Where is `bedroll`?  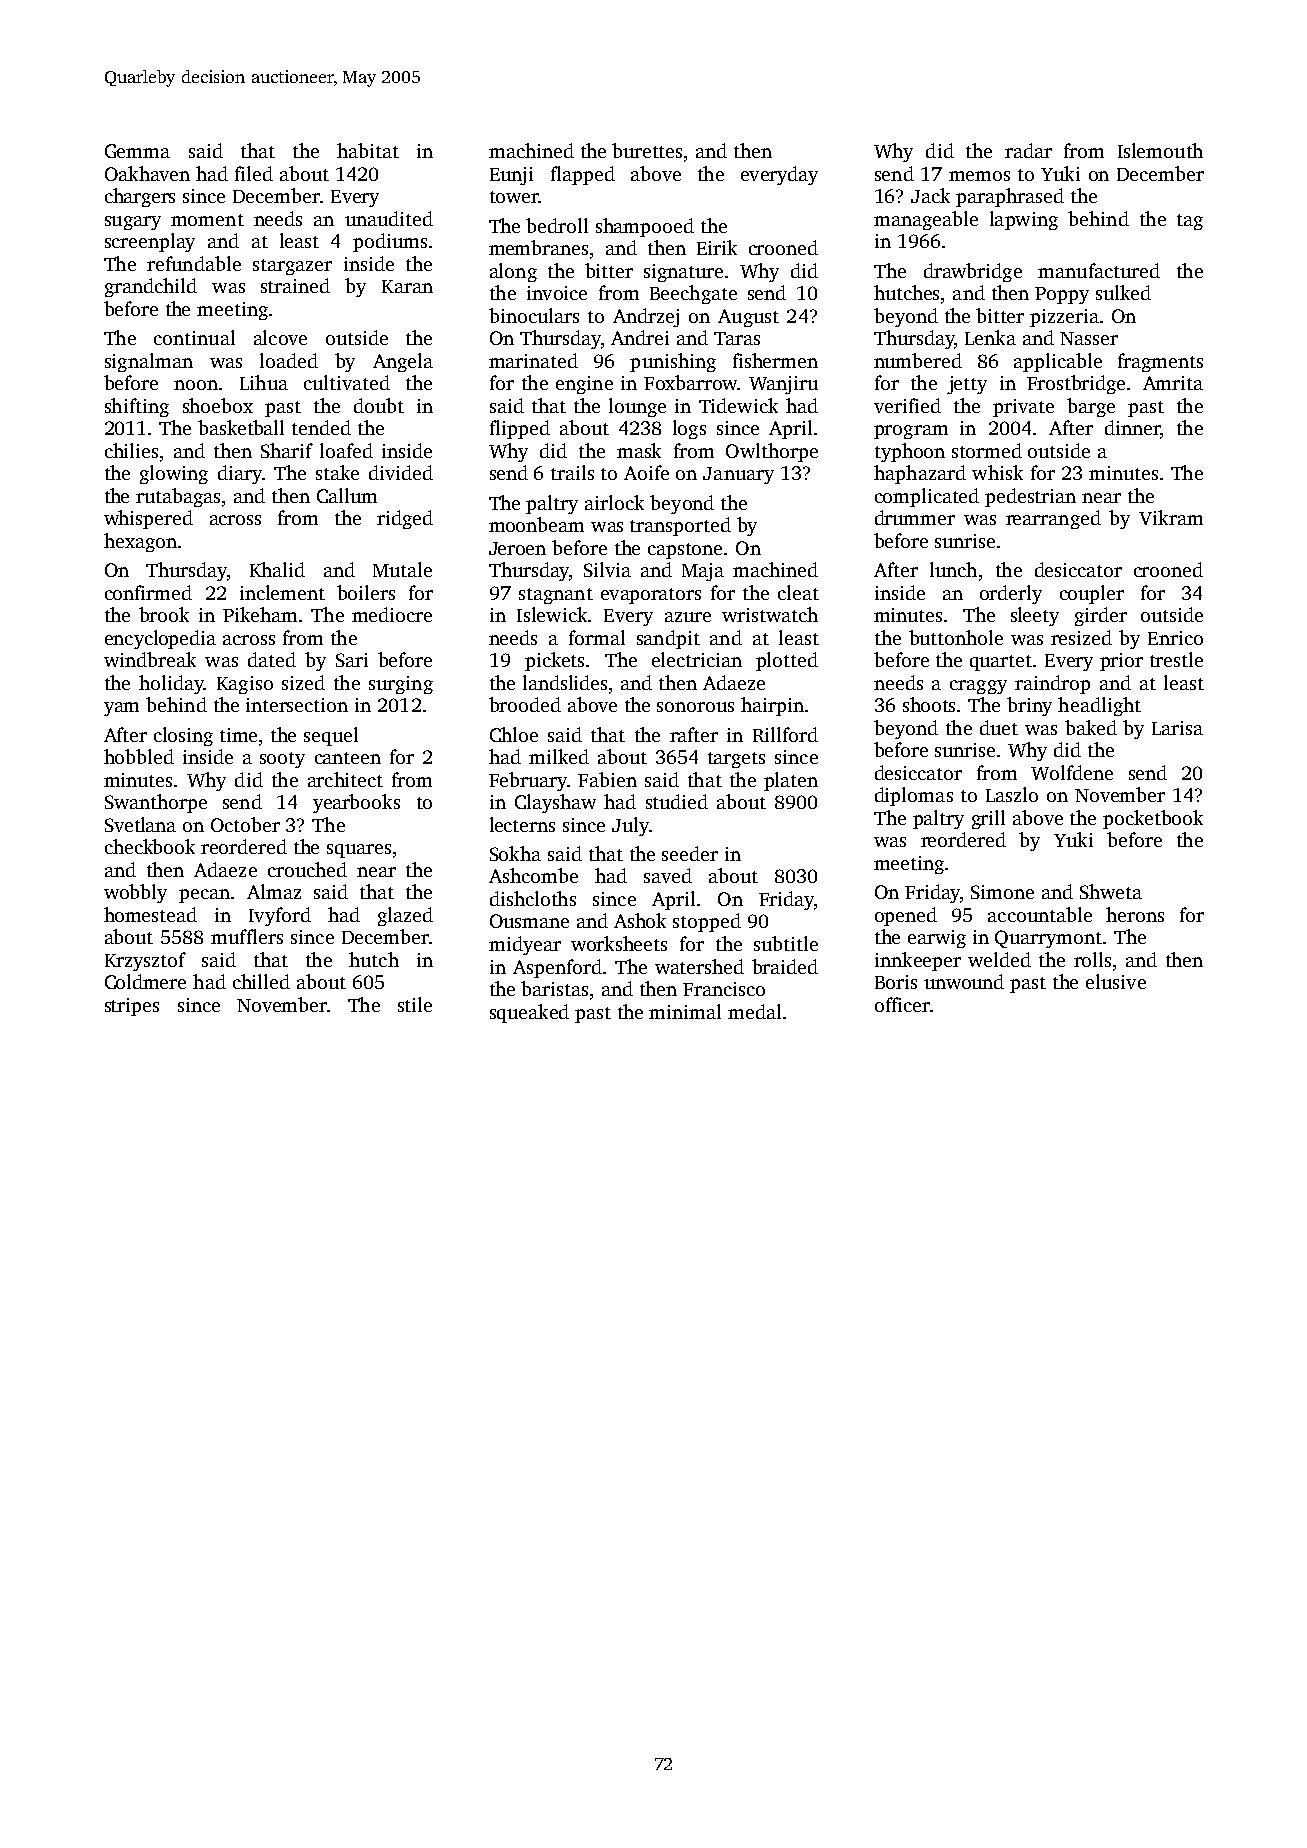
bedroll is located at coordinates (557, 225).
